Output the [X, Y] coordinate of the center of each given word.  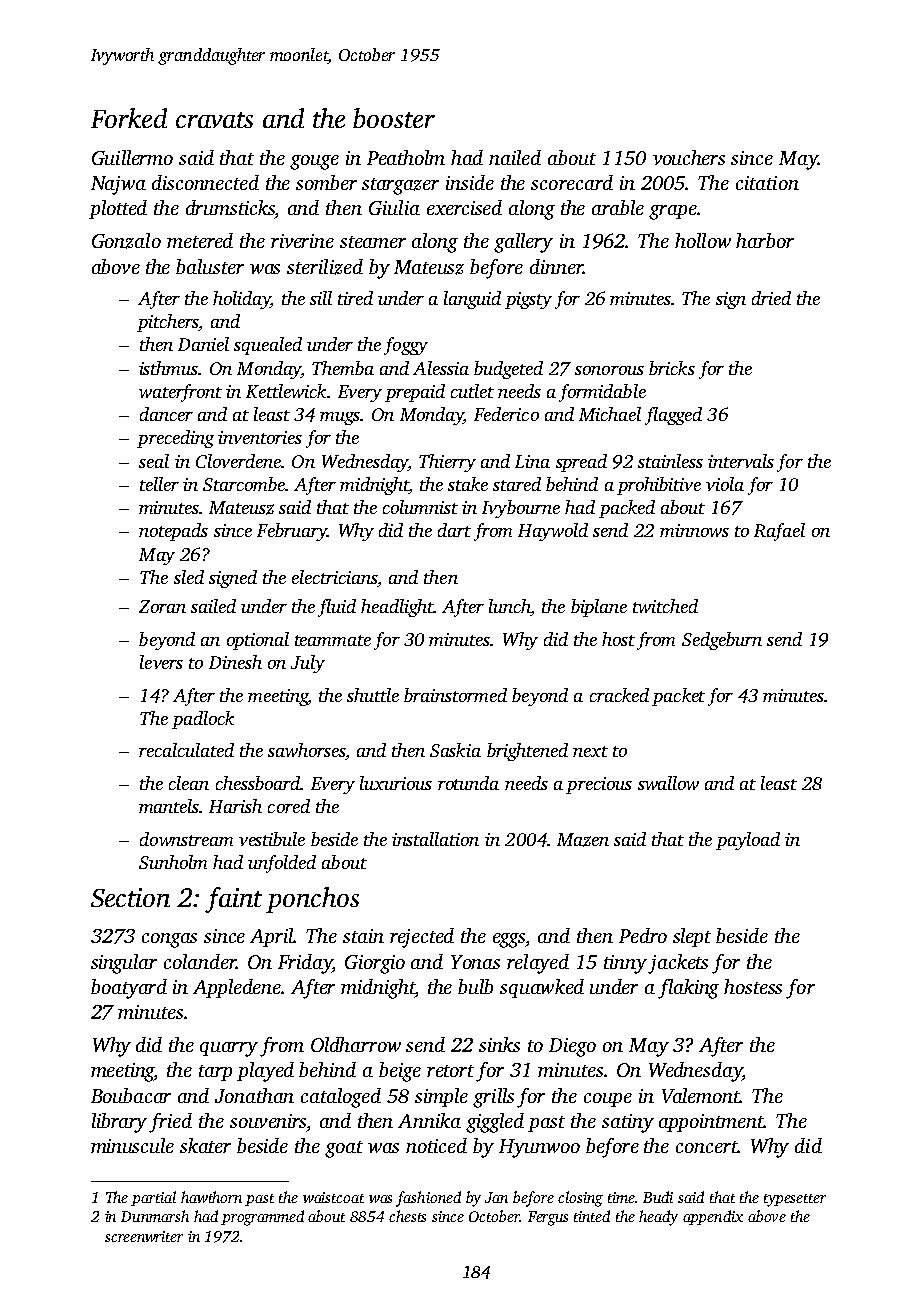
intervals [741, 461]
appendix [713, 1217]
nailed [515, 157]
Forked [129, 118]
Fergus [548, 1218]
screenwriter [144, 1236]
